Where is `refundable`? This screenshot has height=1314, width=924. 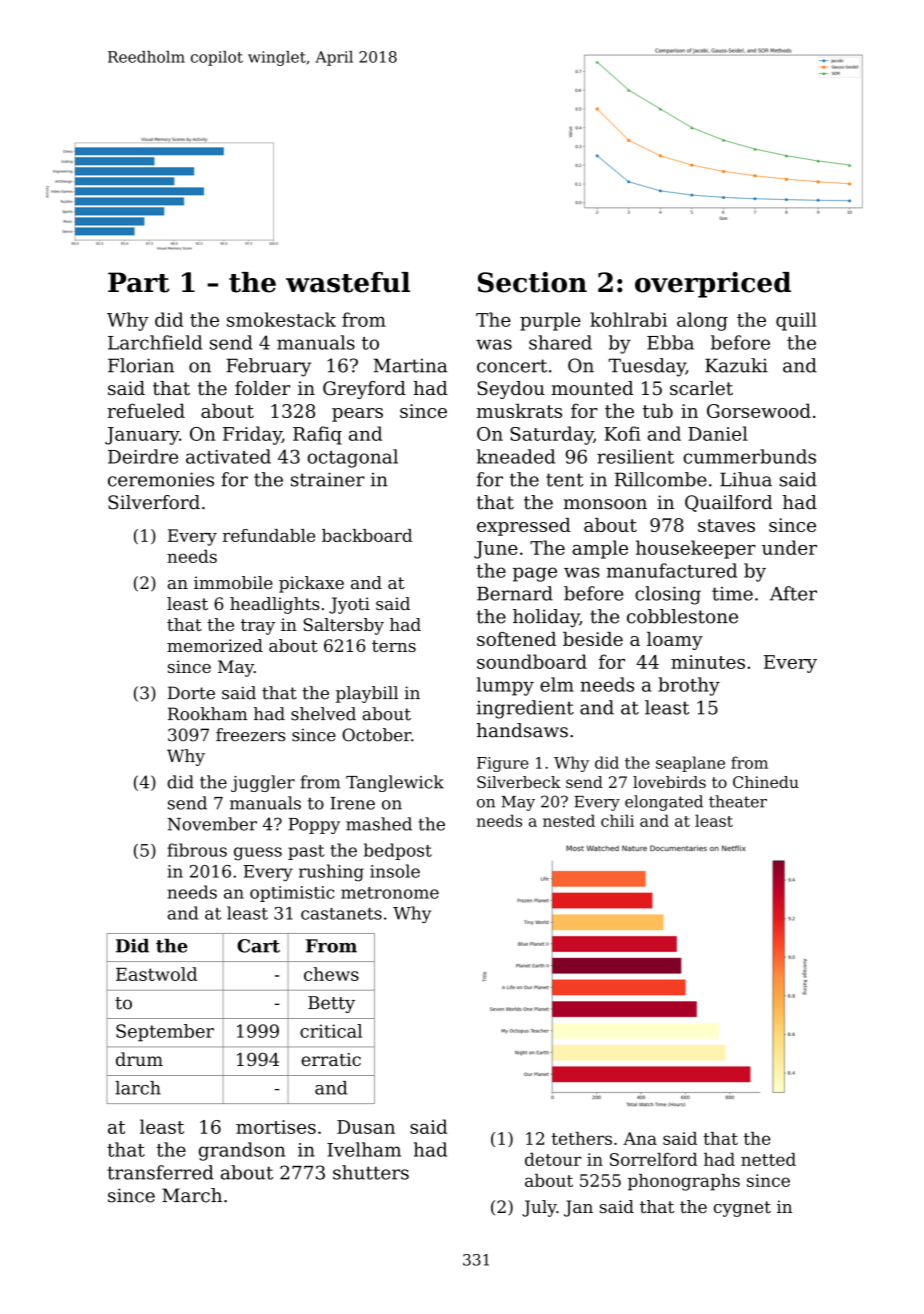 refundable is located at coordinates (269, 535).
